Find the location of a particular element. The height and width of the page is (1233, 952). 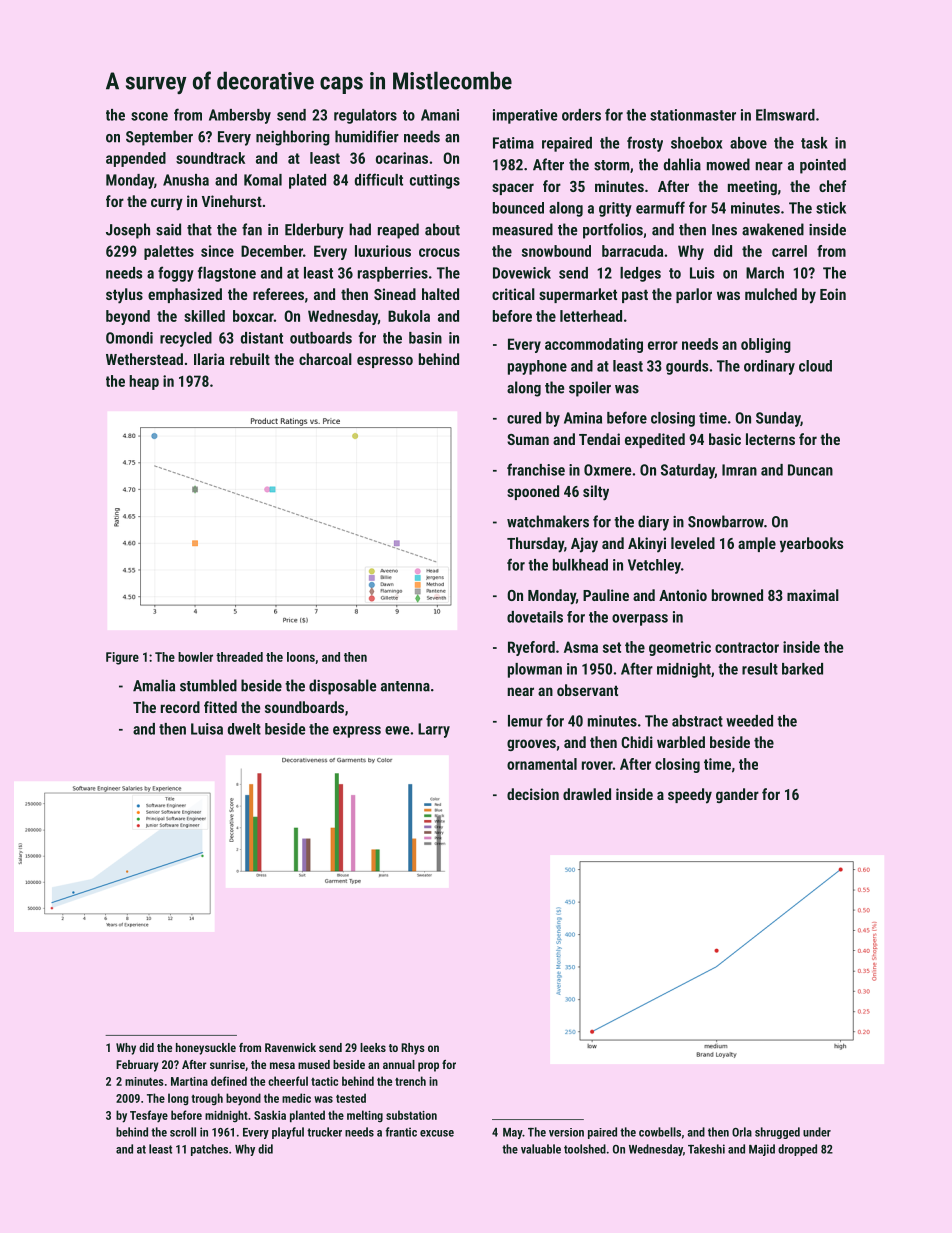

soundtrack is located at coordinates (210, 158).
